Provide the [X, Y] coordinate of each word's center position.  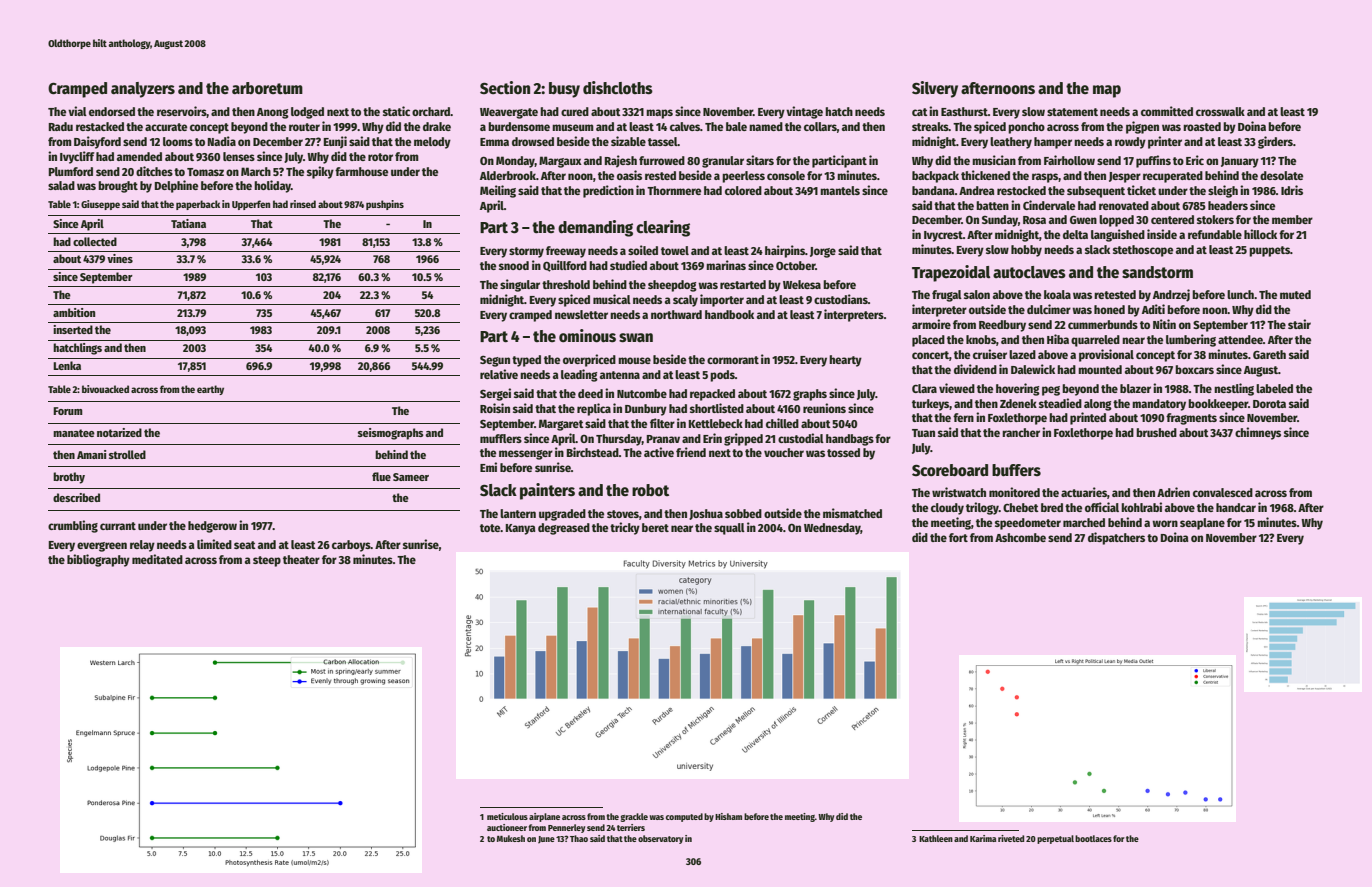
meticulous [507, 816]
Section [505, 87]
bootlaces [1093, 838]
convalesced [1223, 492]
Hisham [728, 816]
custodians [841, 299]
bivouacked [105, 389]
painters [547, 491]
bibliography [98, 560]
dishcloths [618, 88]
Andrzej [1171, 295]
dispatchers [1116, 538]
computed [684, 817]
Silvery [935, 89]
